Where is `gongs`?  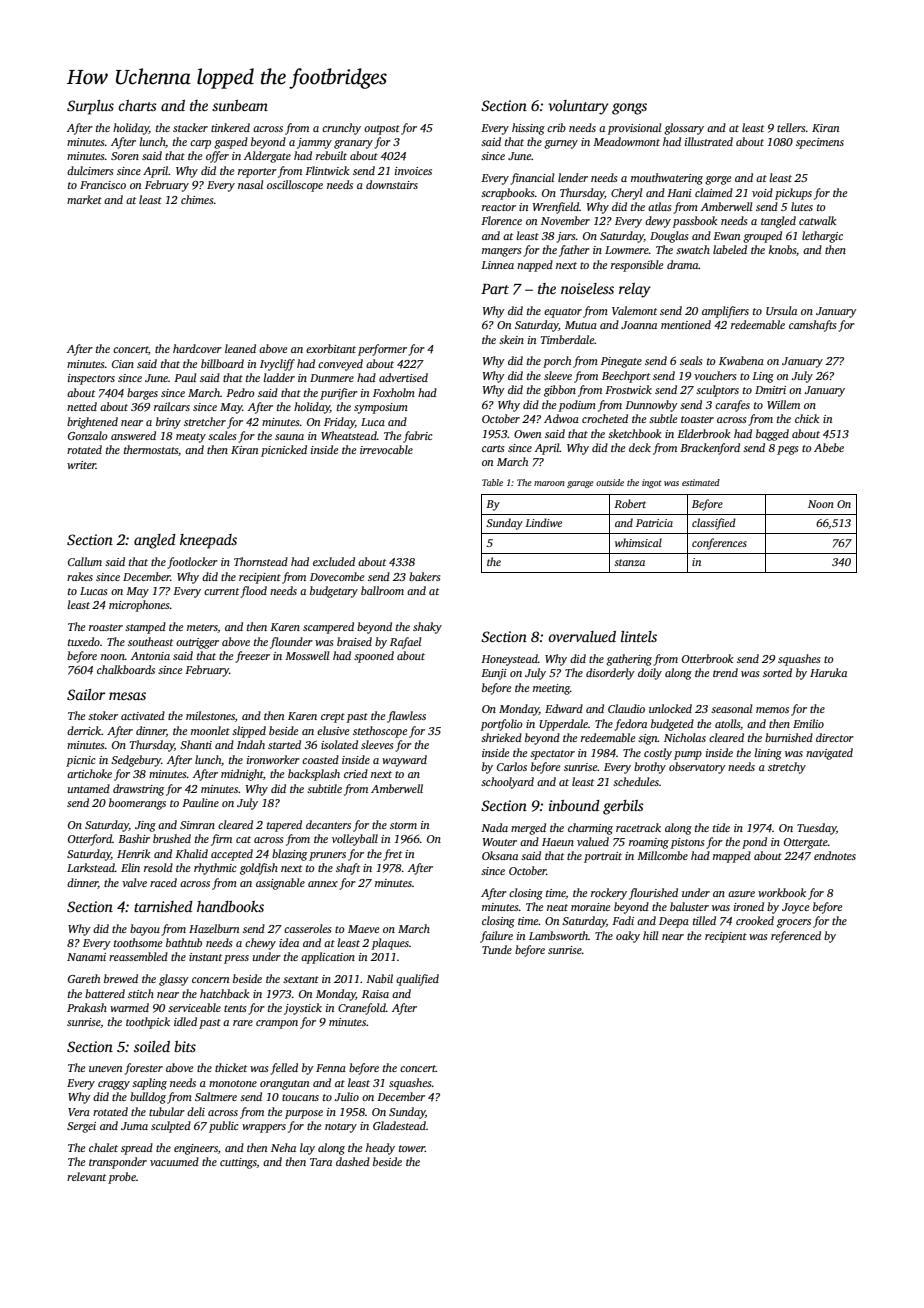
gongs is located at coordinates (629, 109).
